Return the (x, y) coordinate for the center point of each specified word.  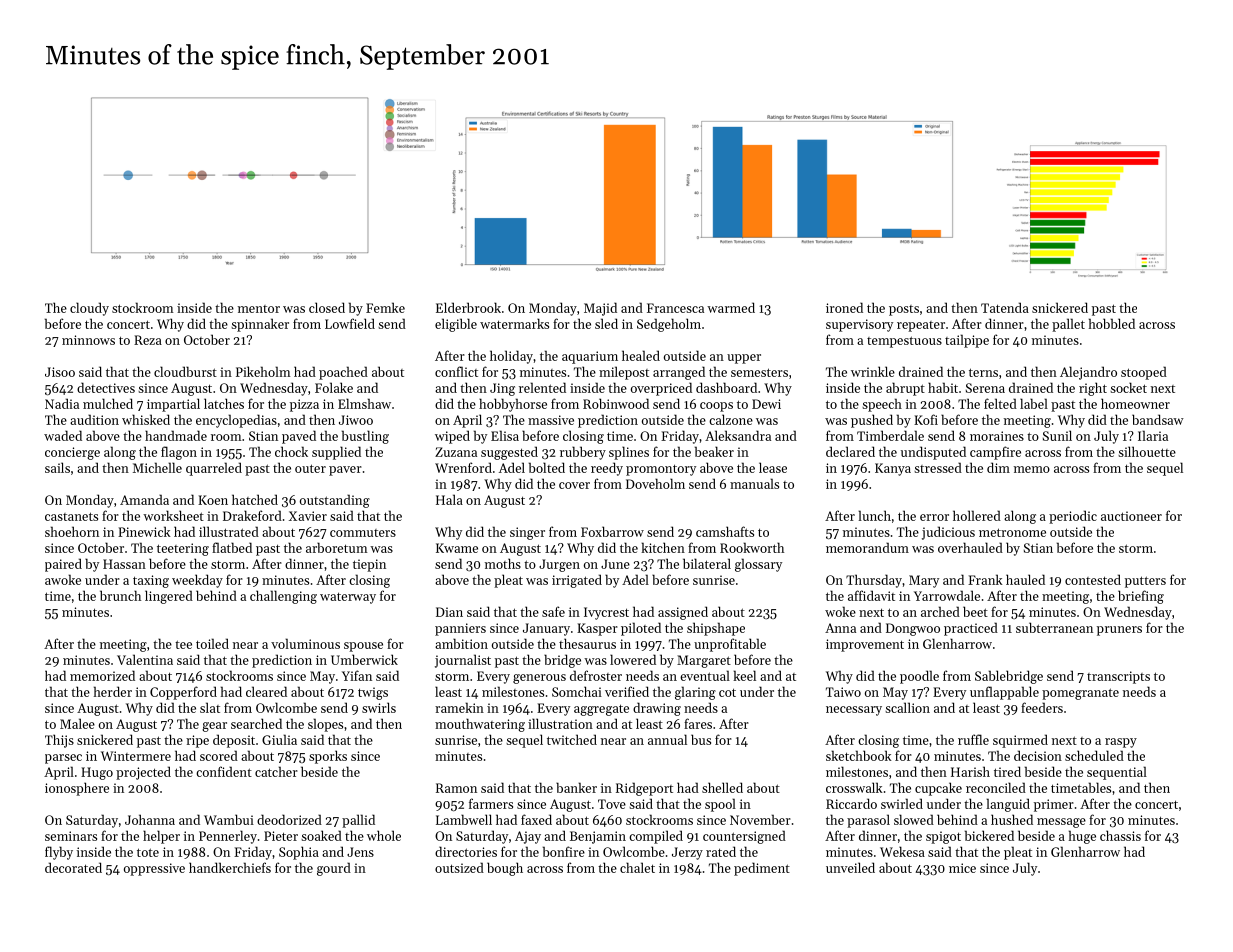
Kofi (926, 419)
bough (505, 869)
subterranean (1054, 627)
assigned (683, 613)
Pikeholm (263, 371)
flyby (59, 853)
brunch (120, 595)
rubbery (583, 453)
